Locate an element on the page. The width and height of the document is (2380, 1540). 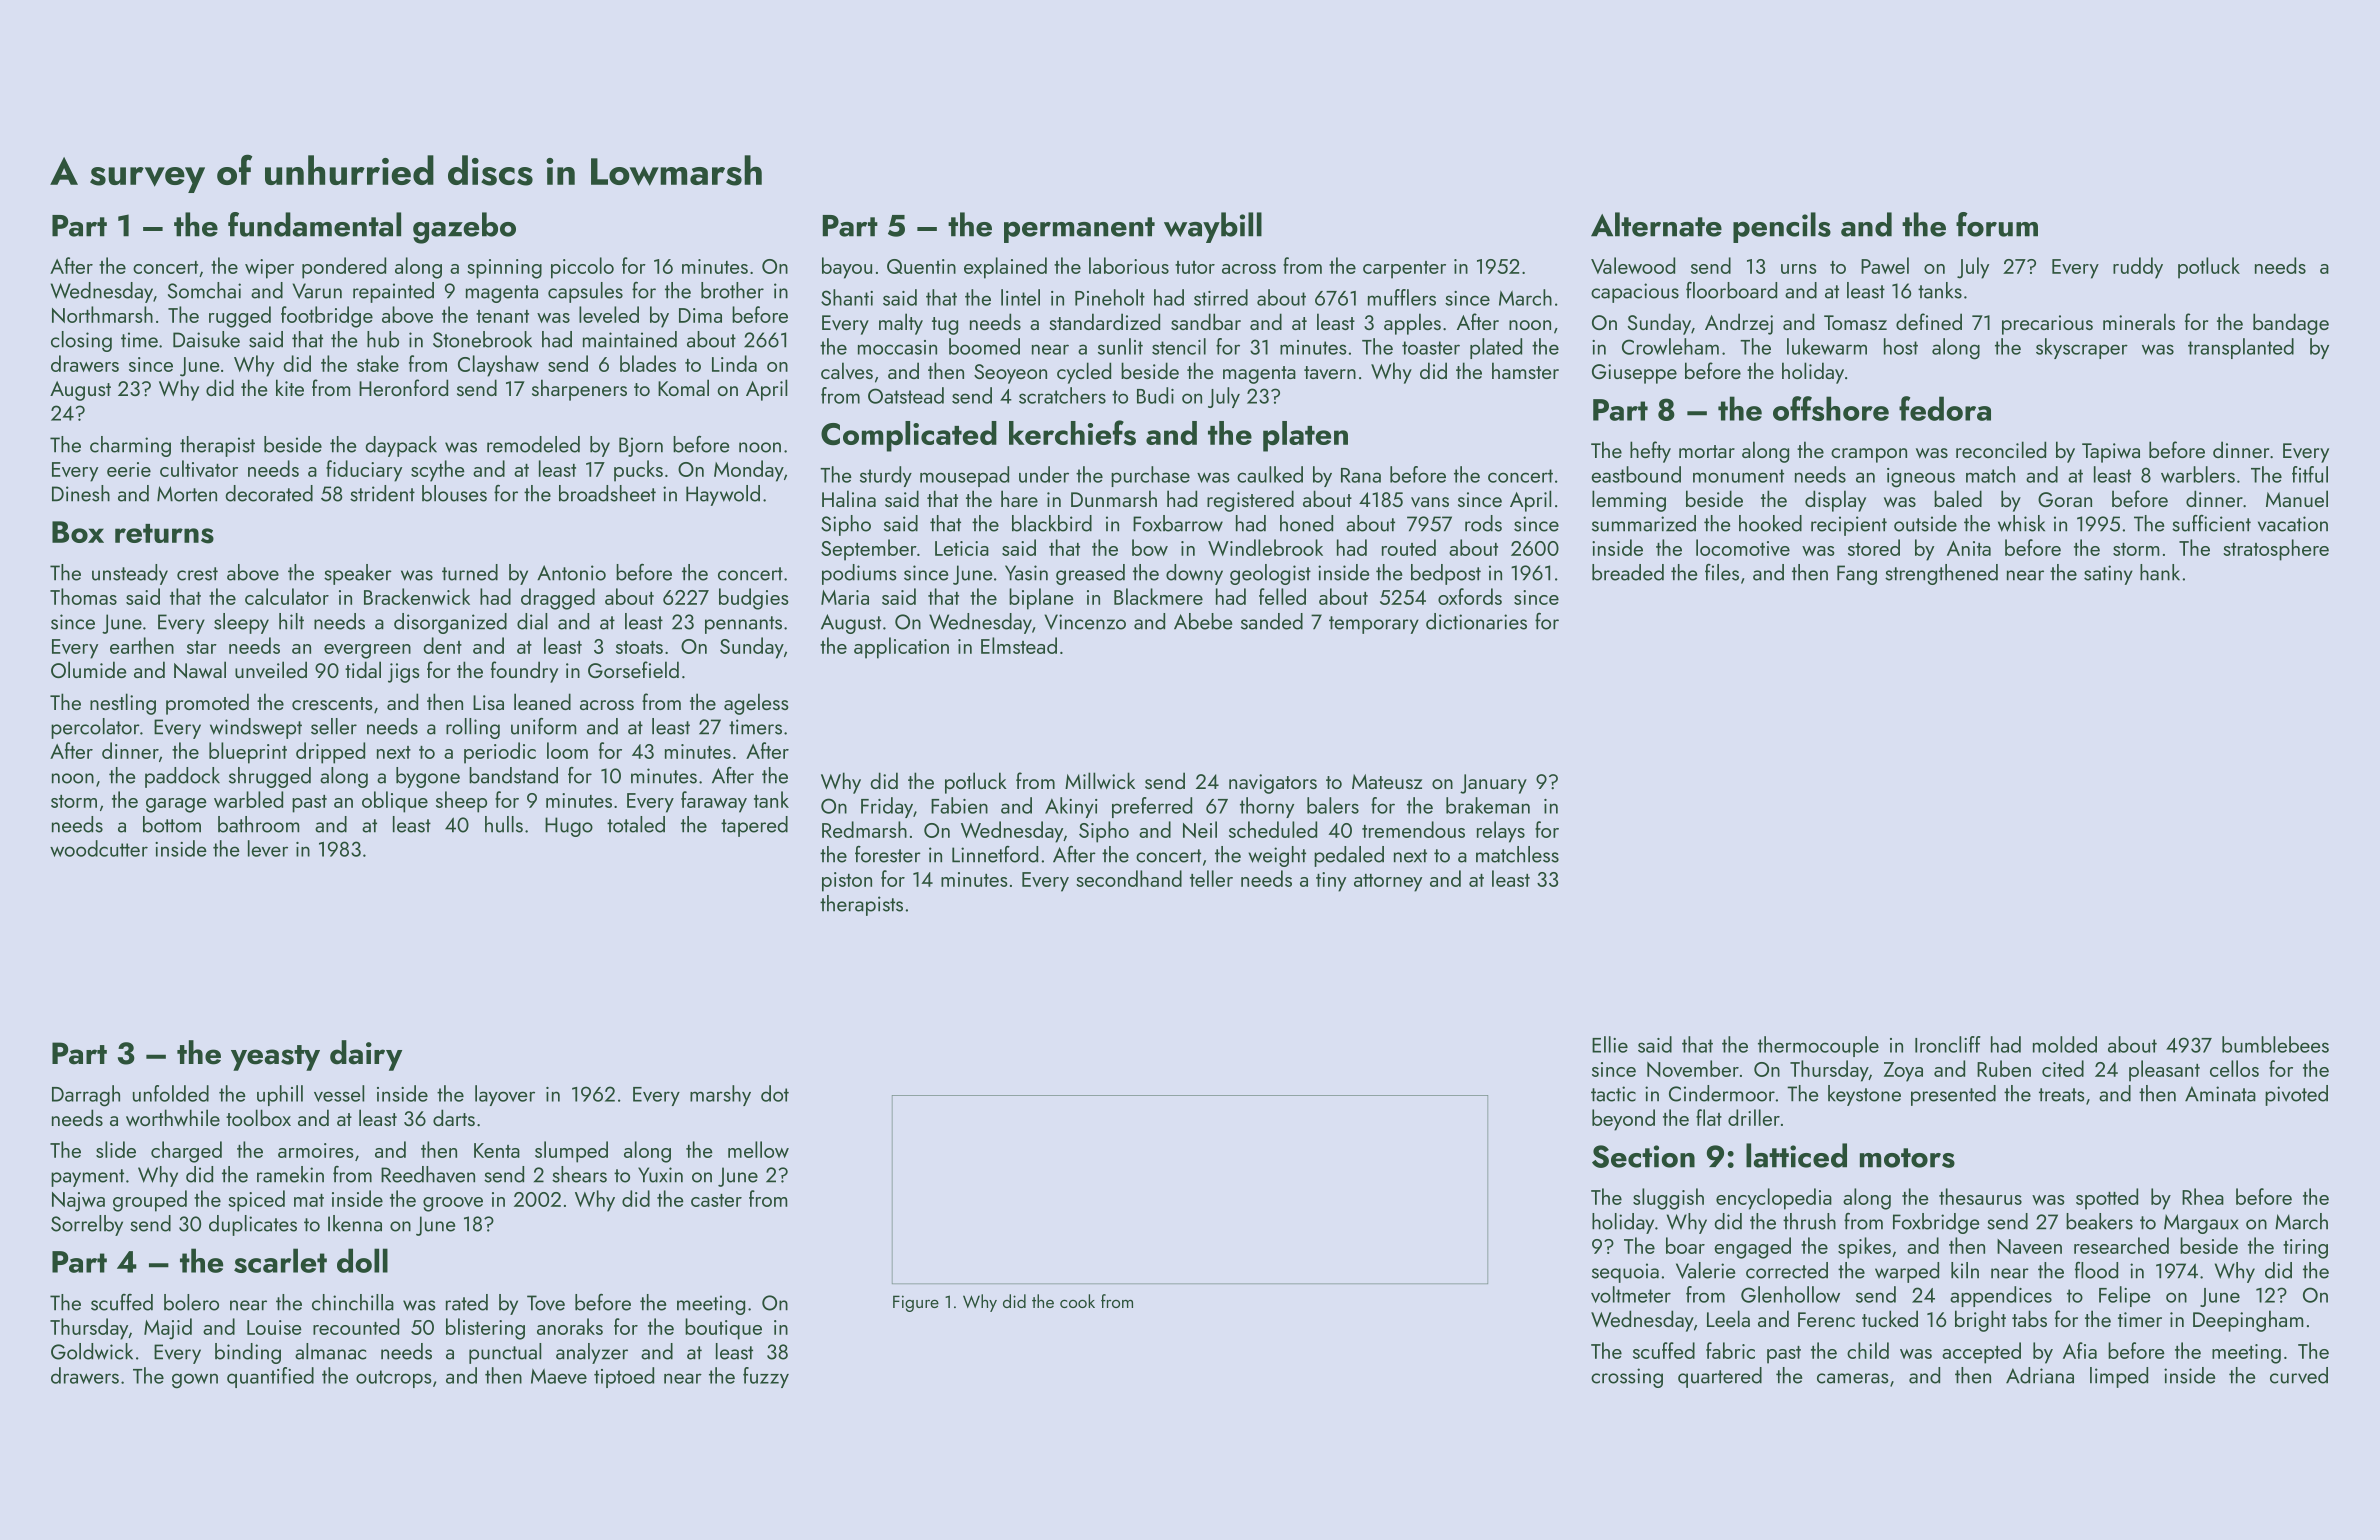
carpenter is located at coordinates (1404, 270).
